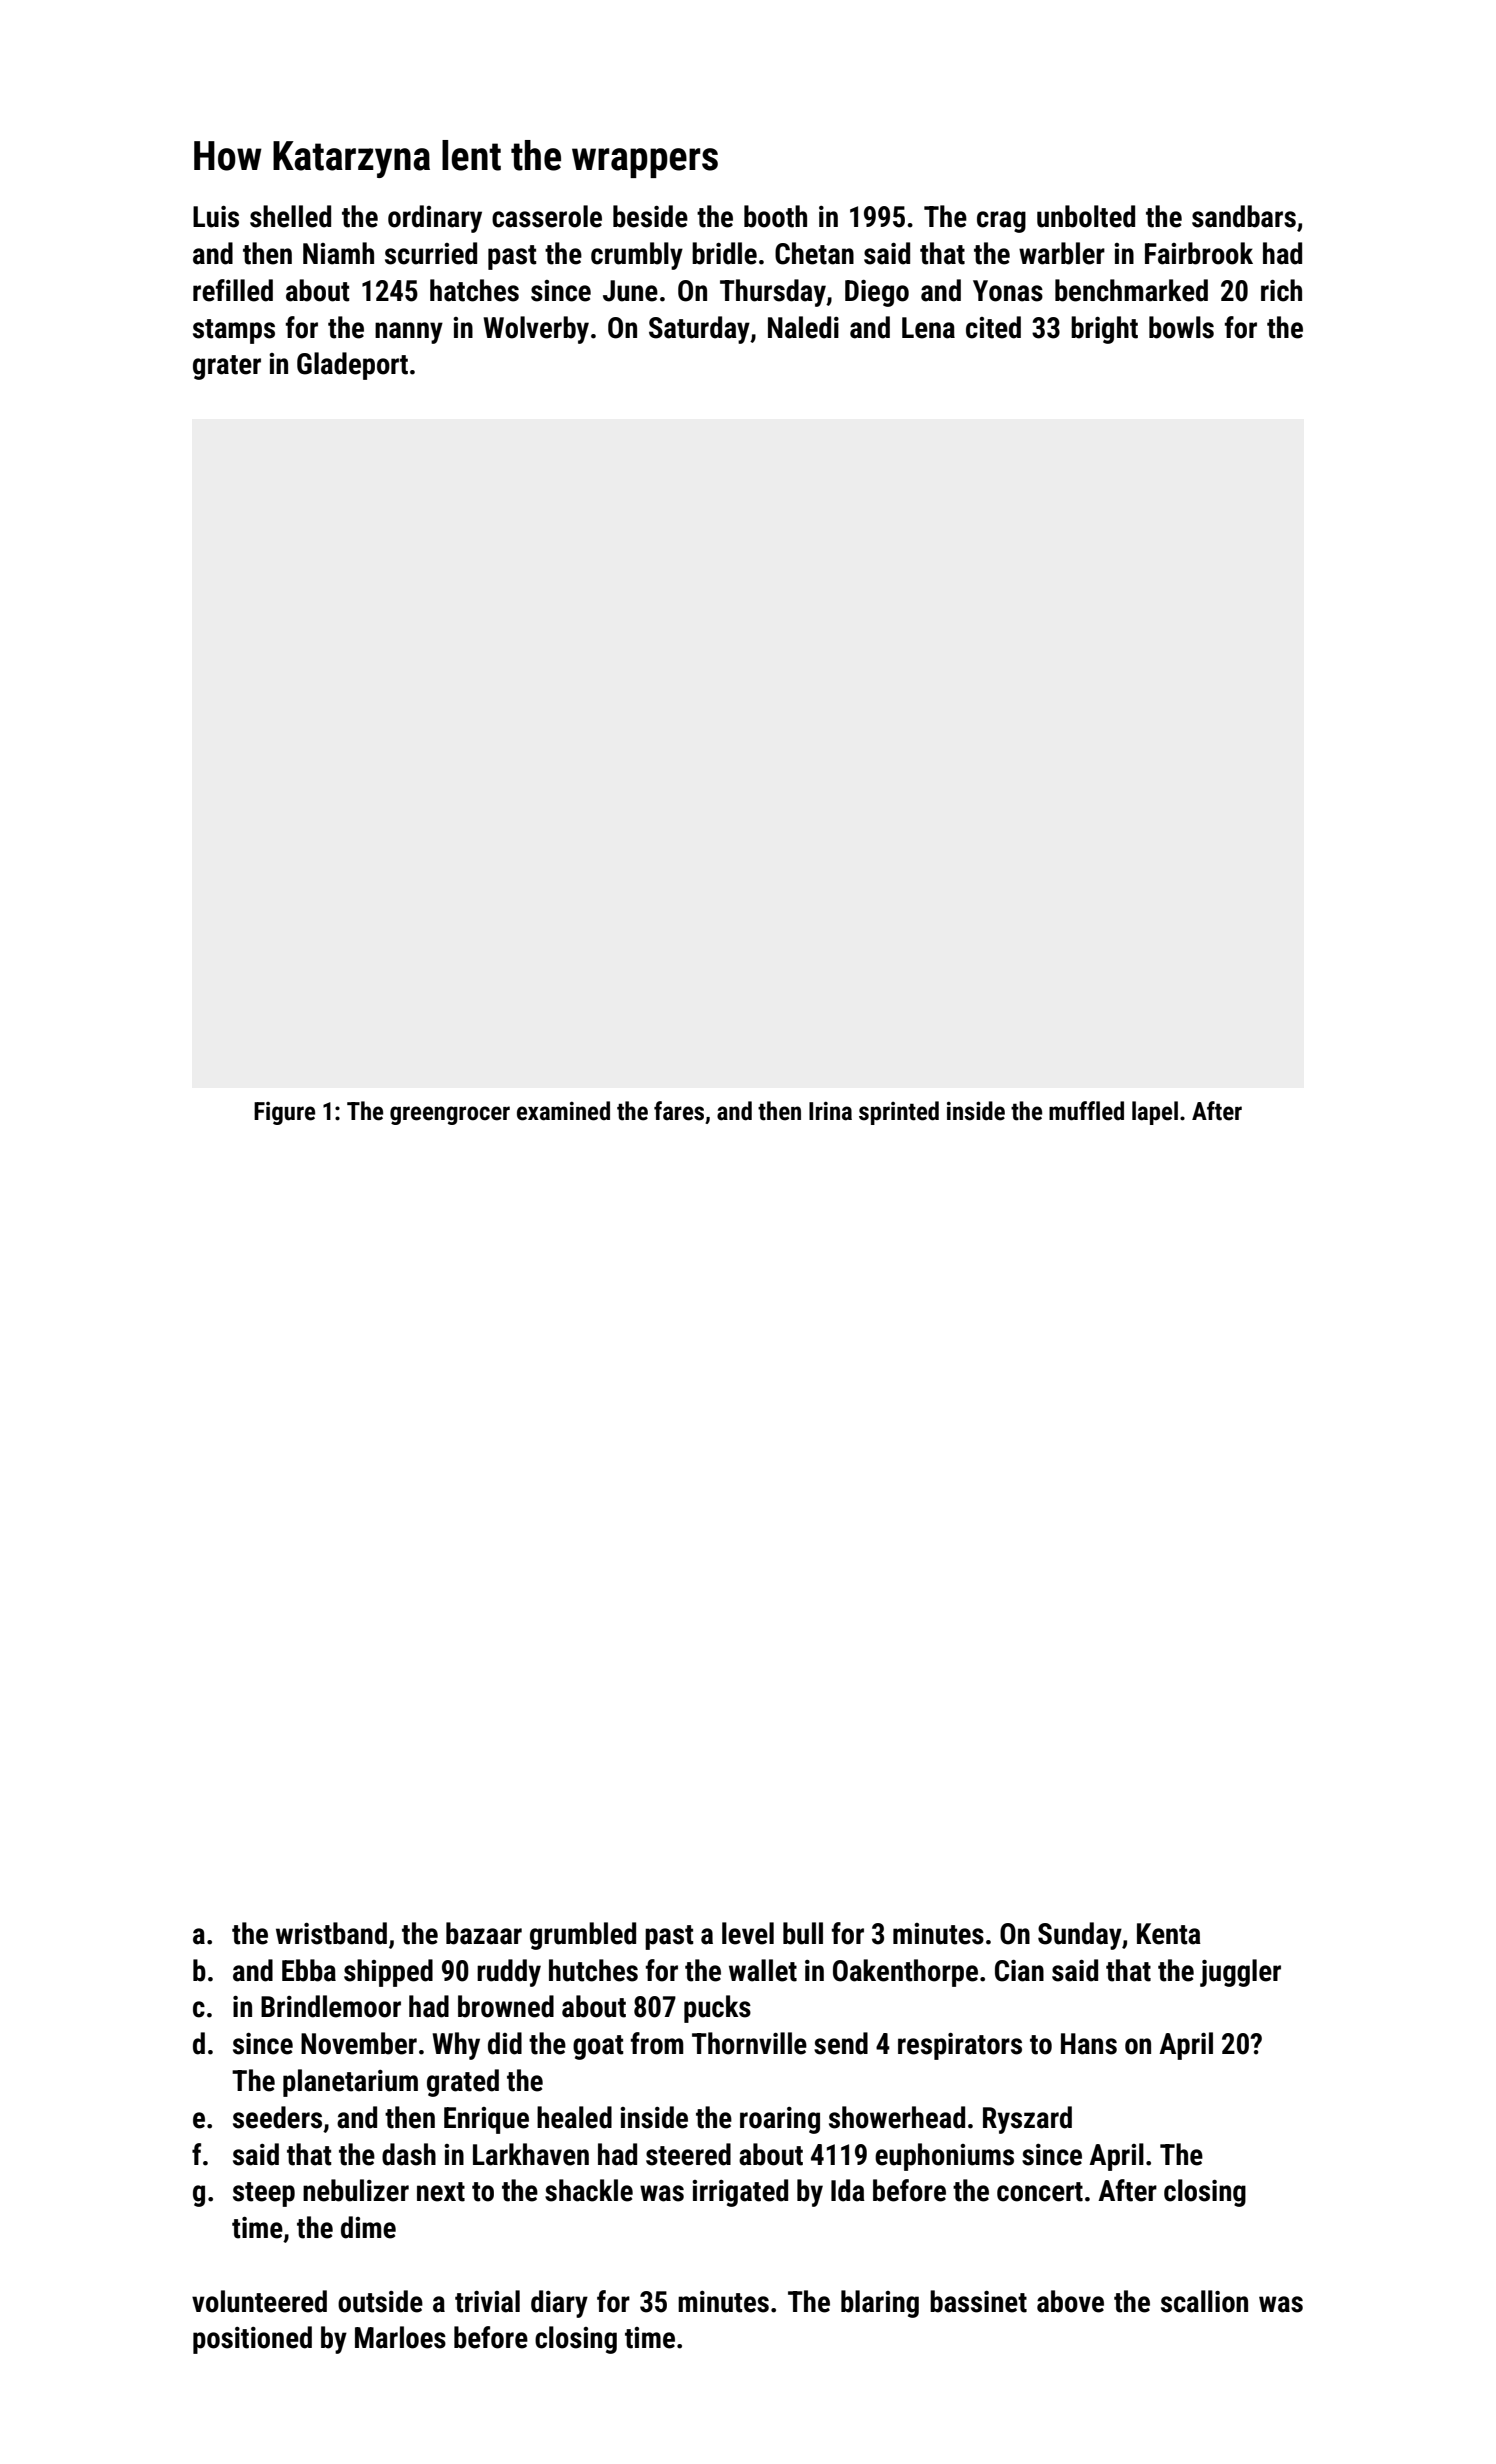  Describe the element at coordinates (1169, 1934) in the document. I see `Kenta` at that location.
